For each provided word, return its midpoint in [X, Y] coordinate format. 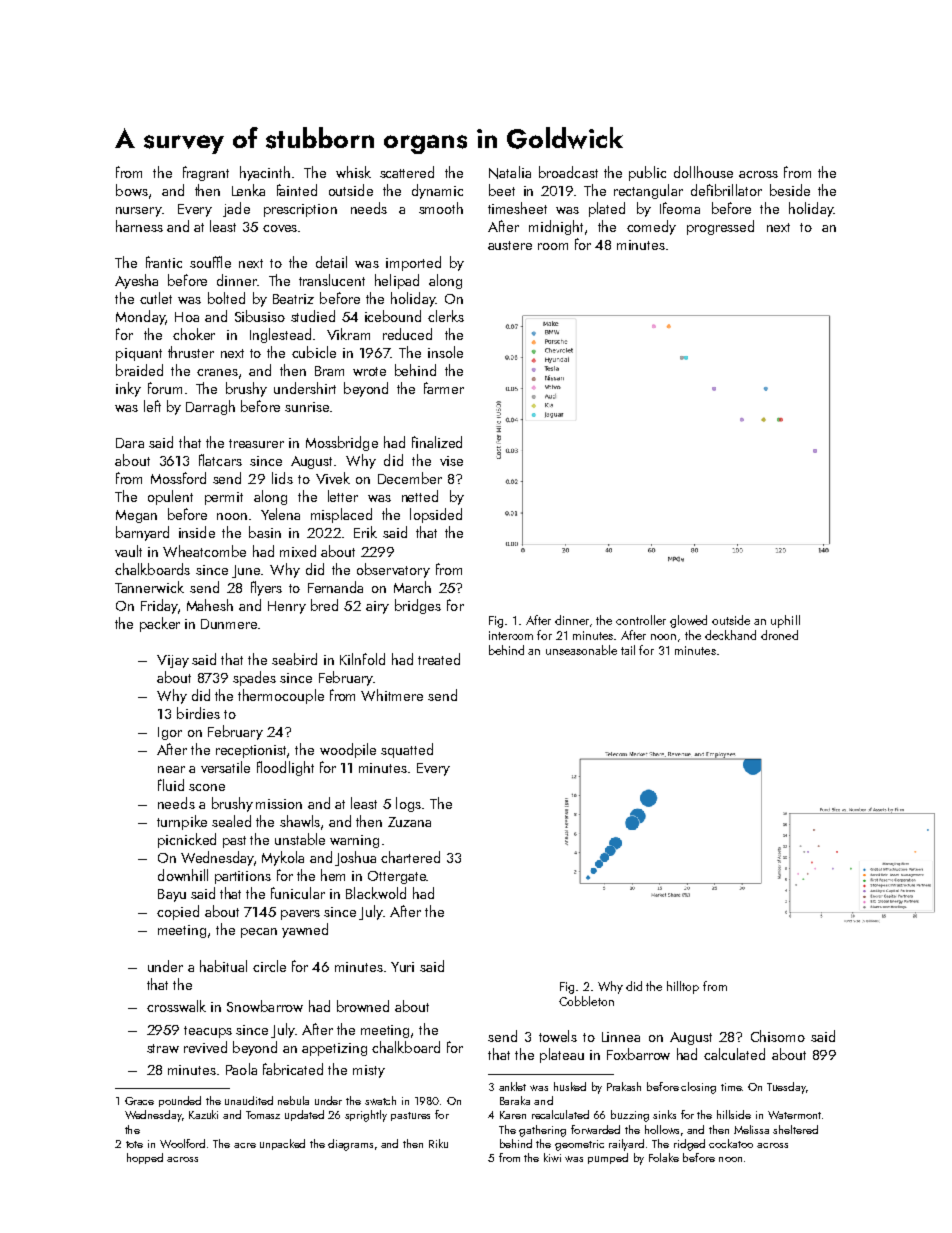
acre [245, 1145]
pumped [608, 1158]
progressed [720, 227]
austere [510, 245]
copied [178, 912]
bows [132, 190]
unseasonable [581, 650]
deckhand [730, 635]
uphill [785, 621]
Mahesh [210, 605]
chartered [410, 857]
